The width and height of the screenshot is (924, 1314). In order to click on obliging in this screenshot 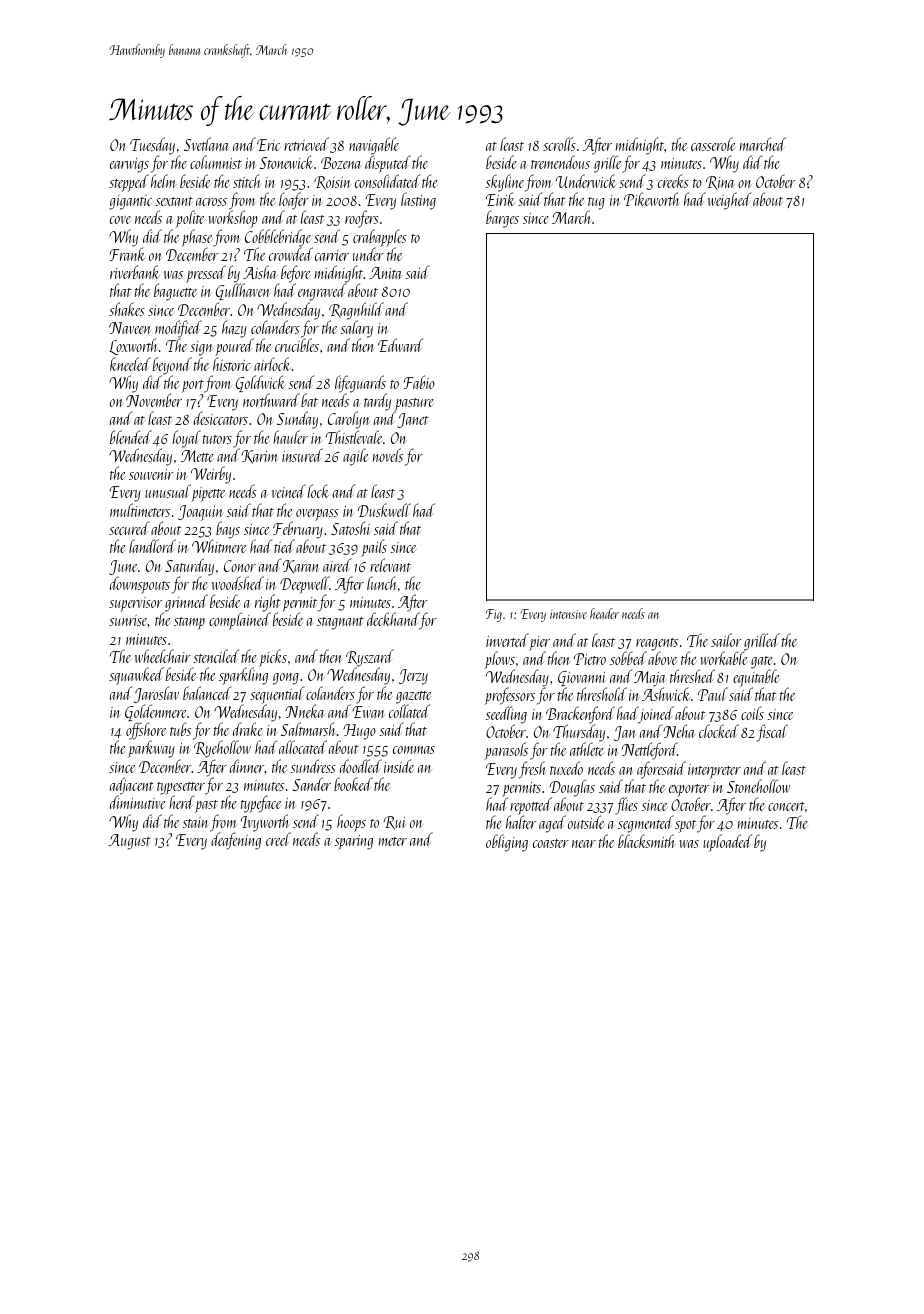, I will do `click(507, 843)`.
